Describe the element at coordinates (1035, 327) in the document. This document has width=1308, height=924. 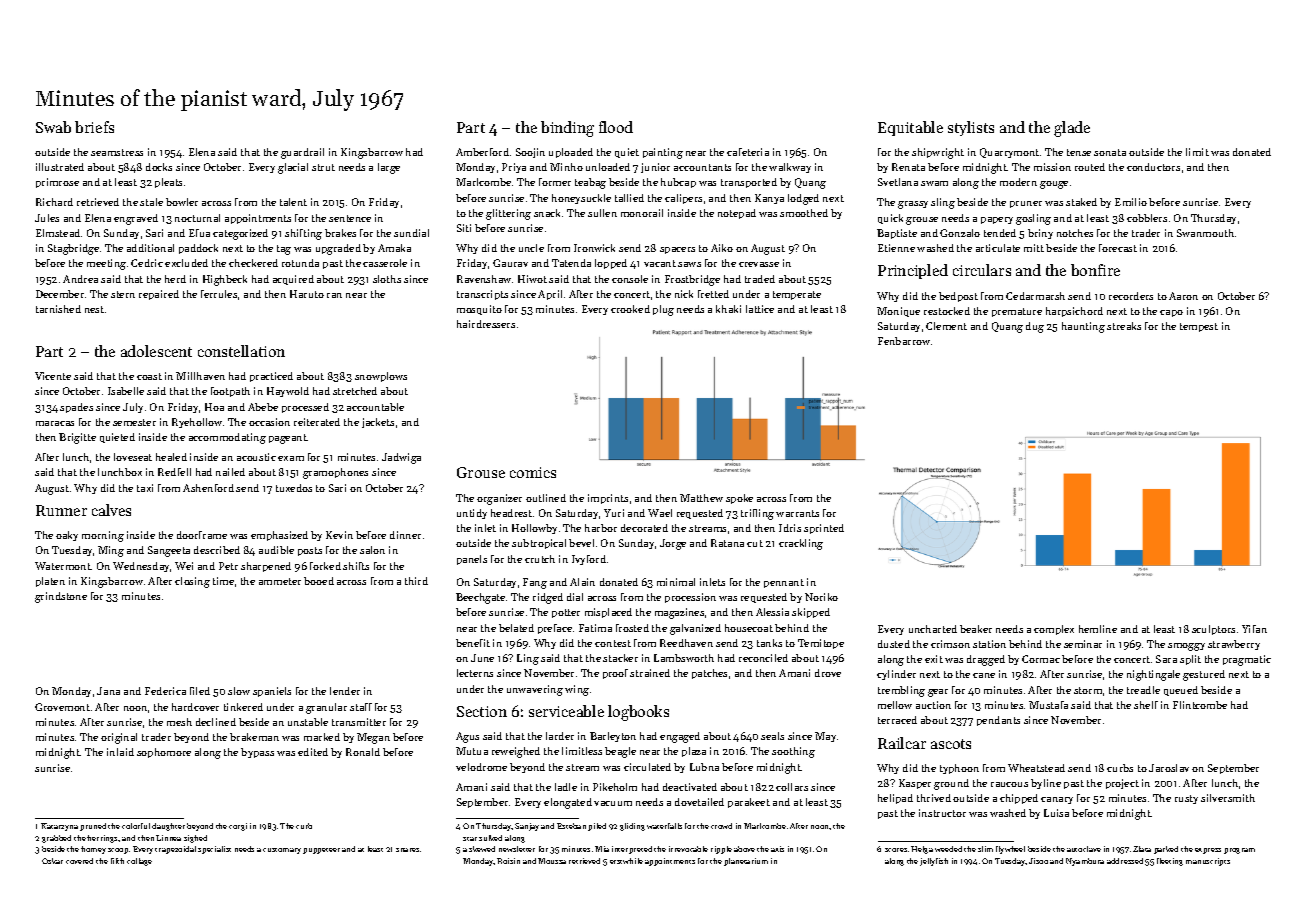
I see `dug` at that location.
